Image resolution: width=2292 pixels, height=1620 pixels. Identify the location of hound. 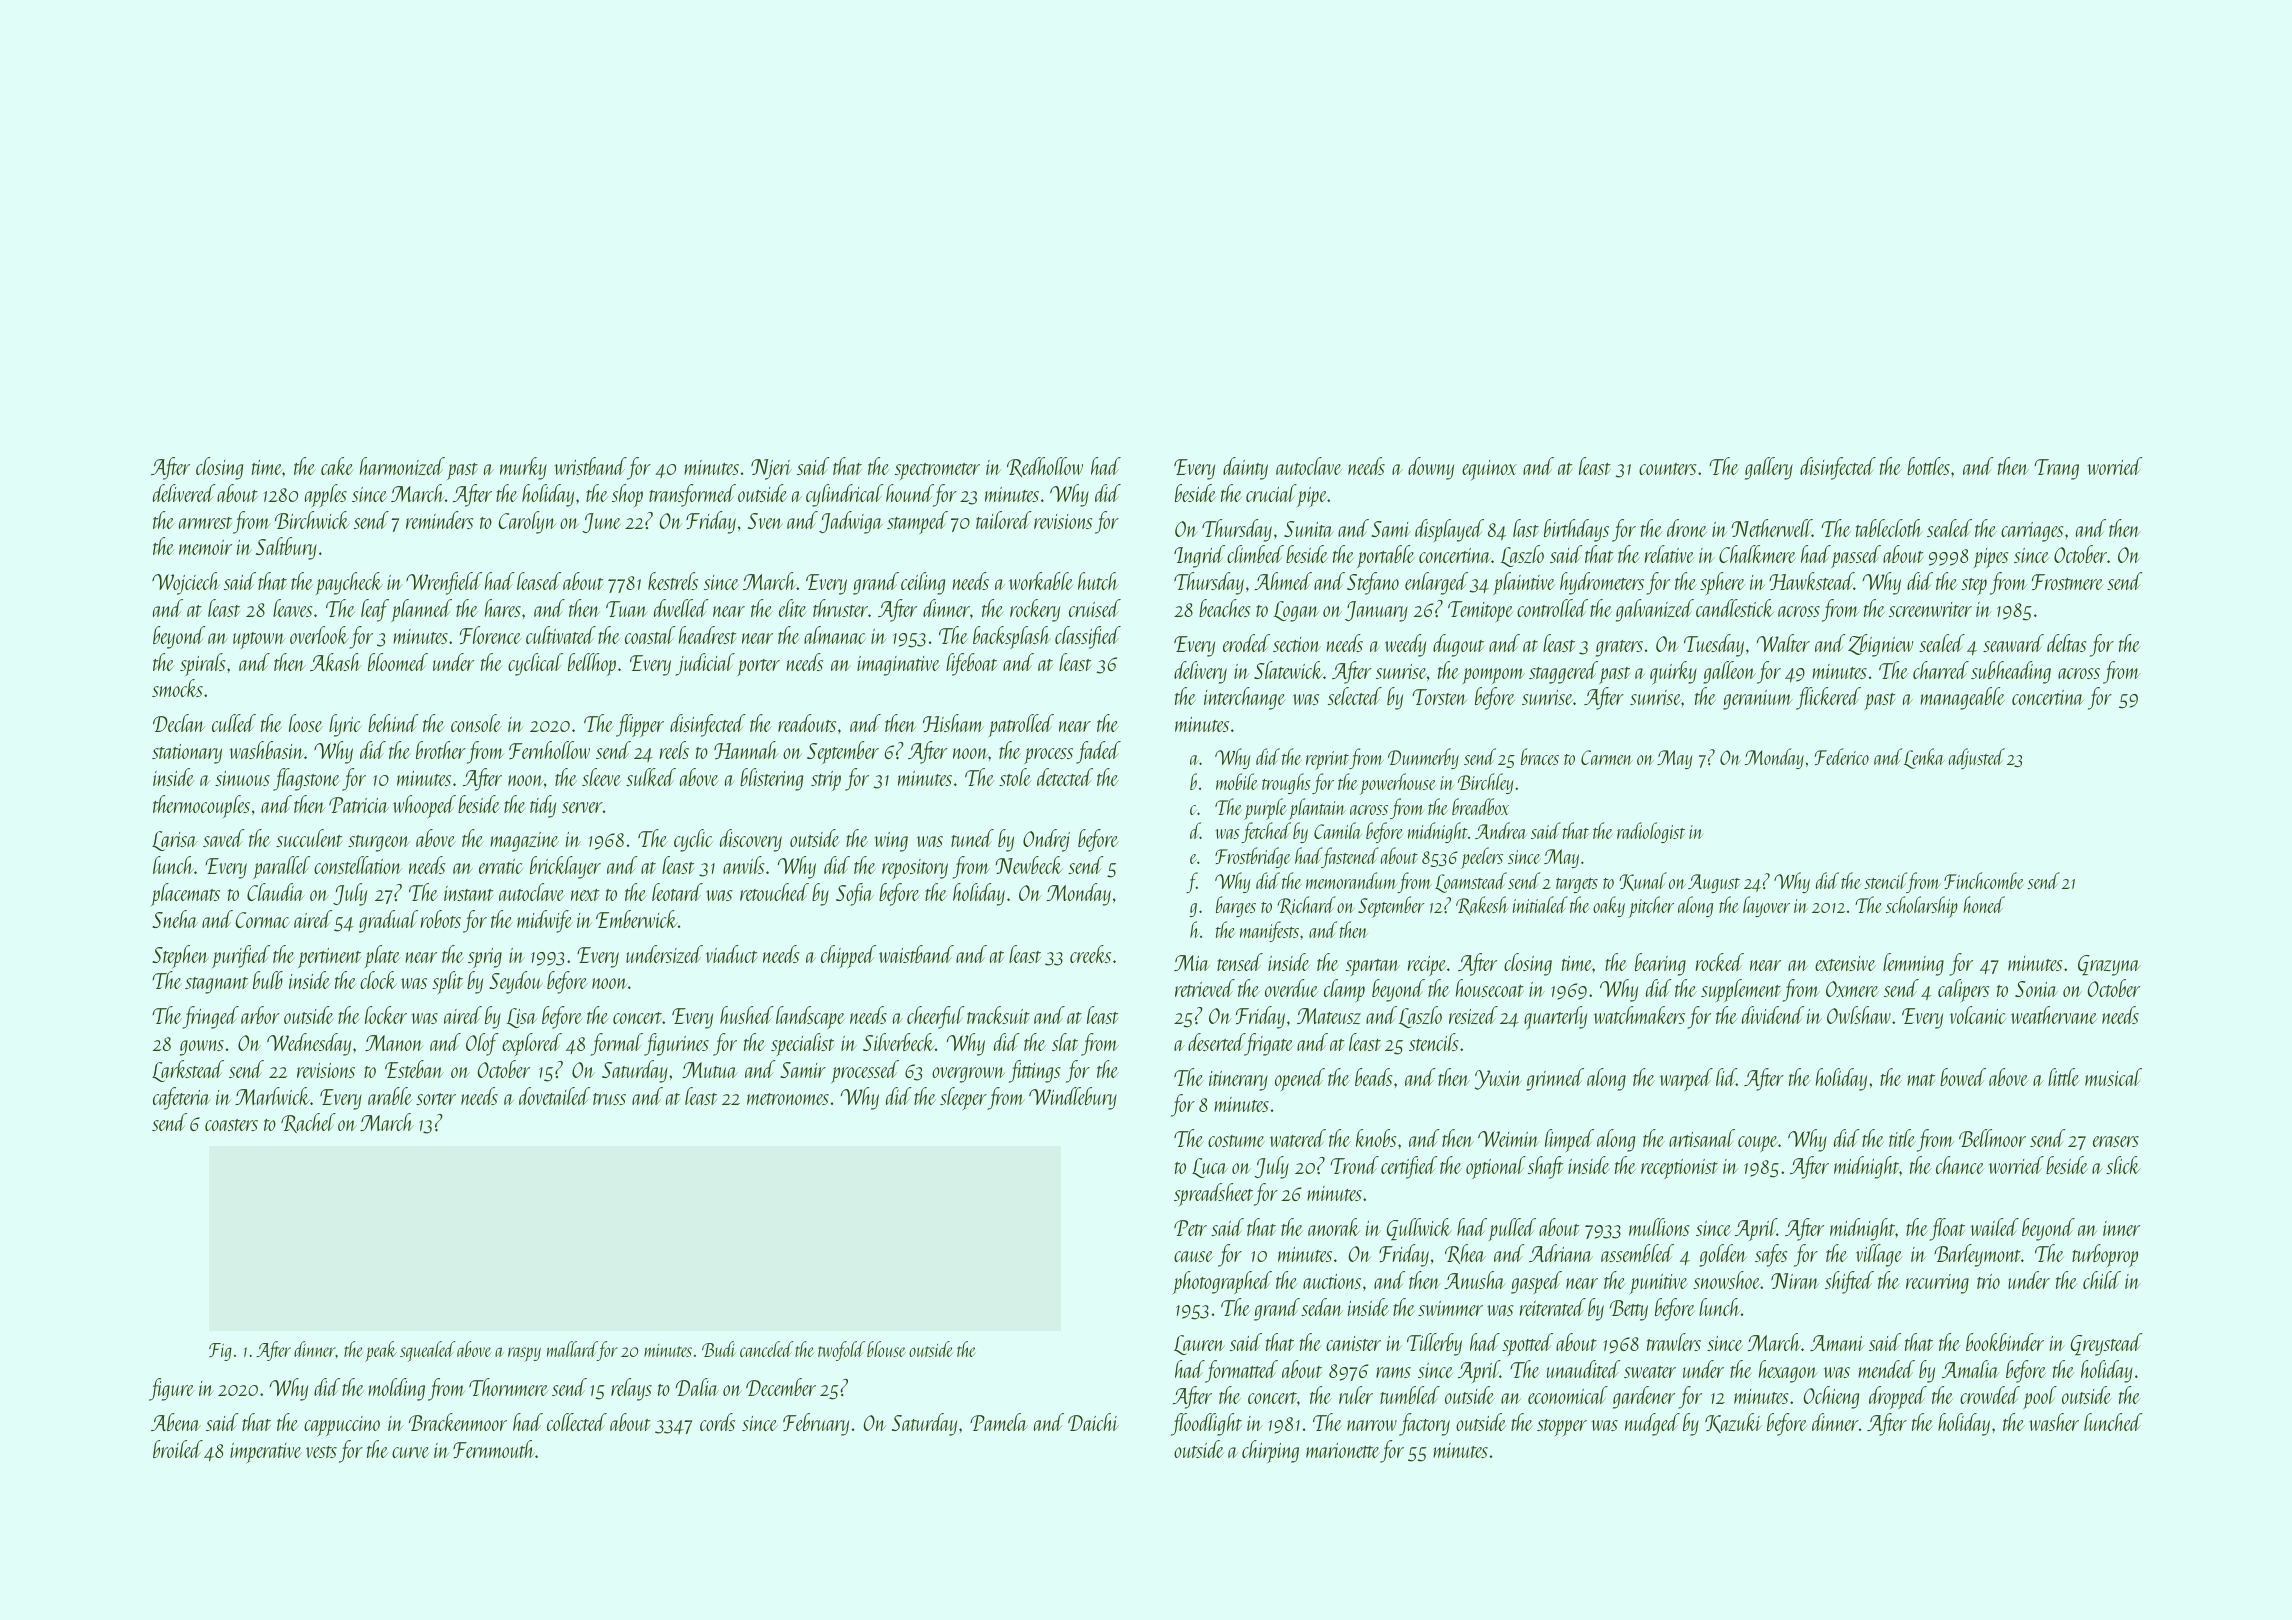
(910, 493).
